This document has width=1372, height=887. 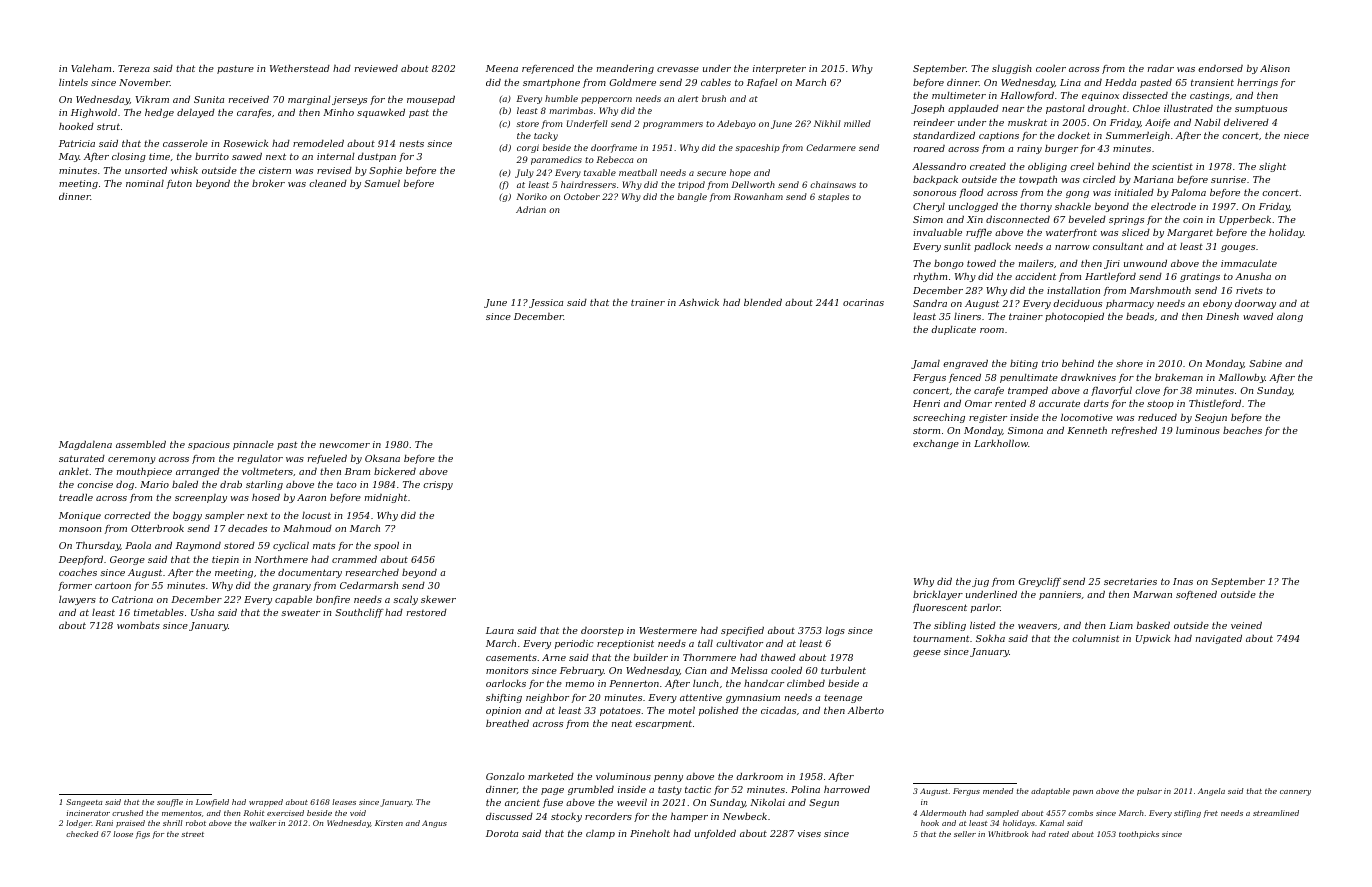 What do you see at coordinates (134, 68) in the document?
I see `Tereza` at bounding box center [134, 68].
